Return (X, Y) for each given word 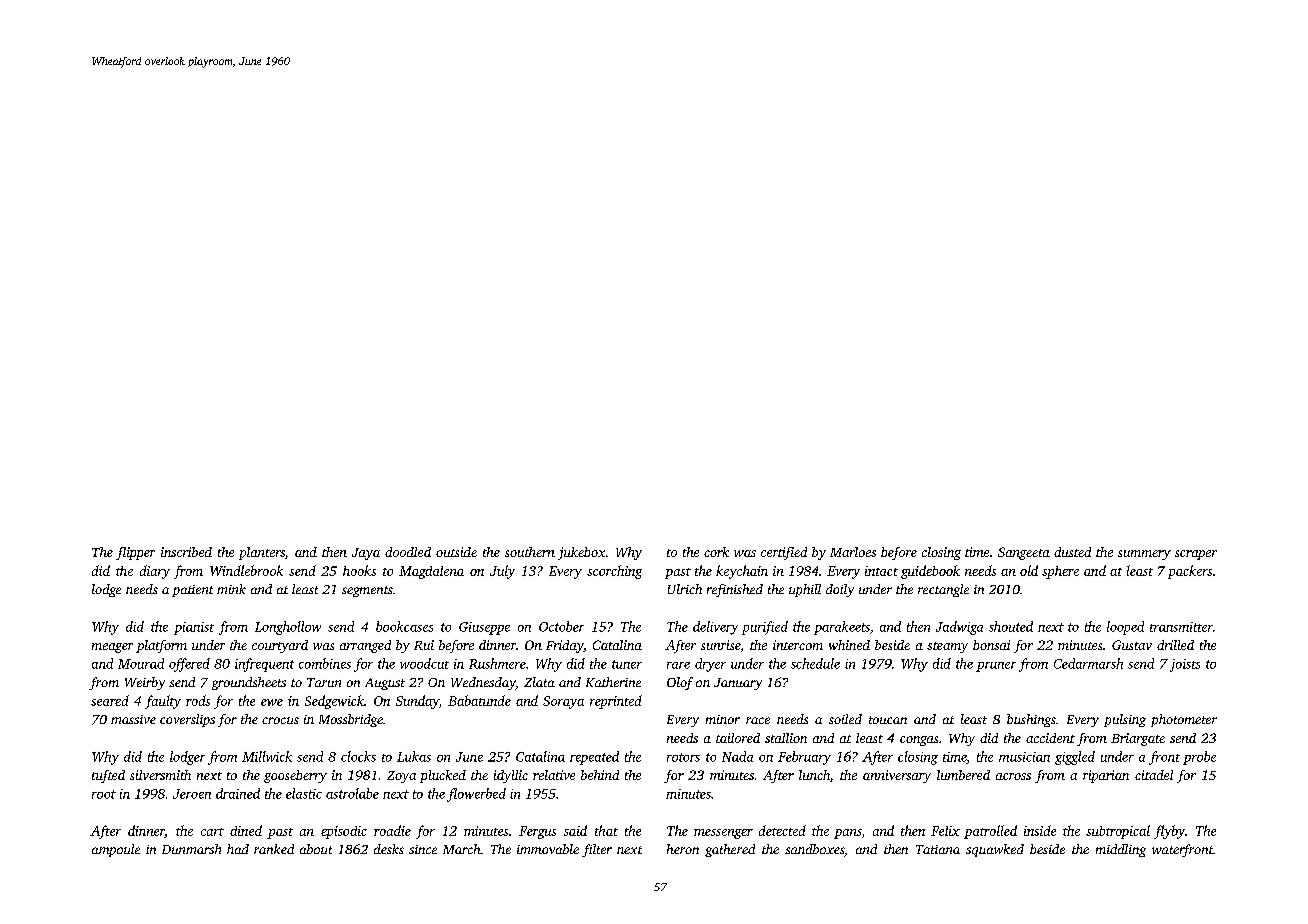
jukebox (581, 553)
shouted (1011, 626)
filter (597, 850)
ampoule (116, 850)
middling (1121, 850)
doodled (408, 552)
